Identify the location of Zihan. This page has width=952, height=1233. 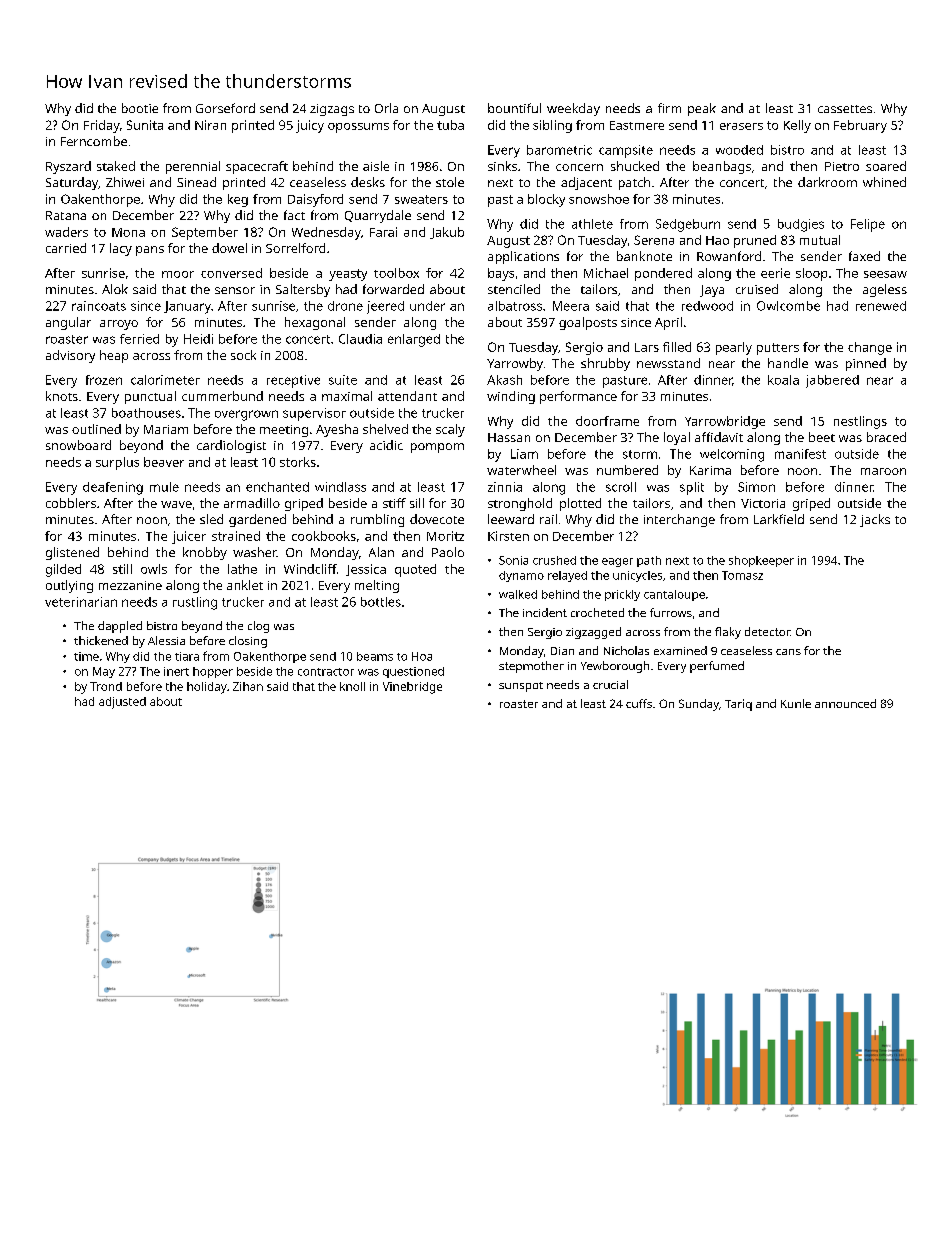
(248, 686).
